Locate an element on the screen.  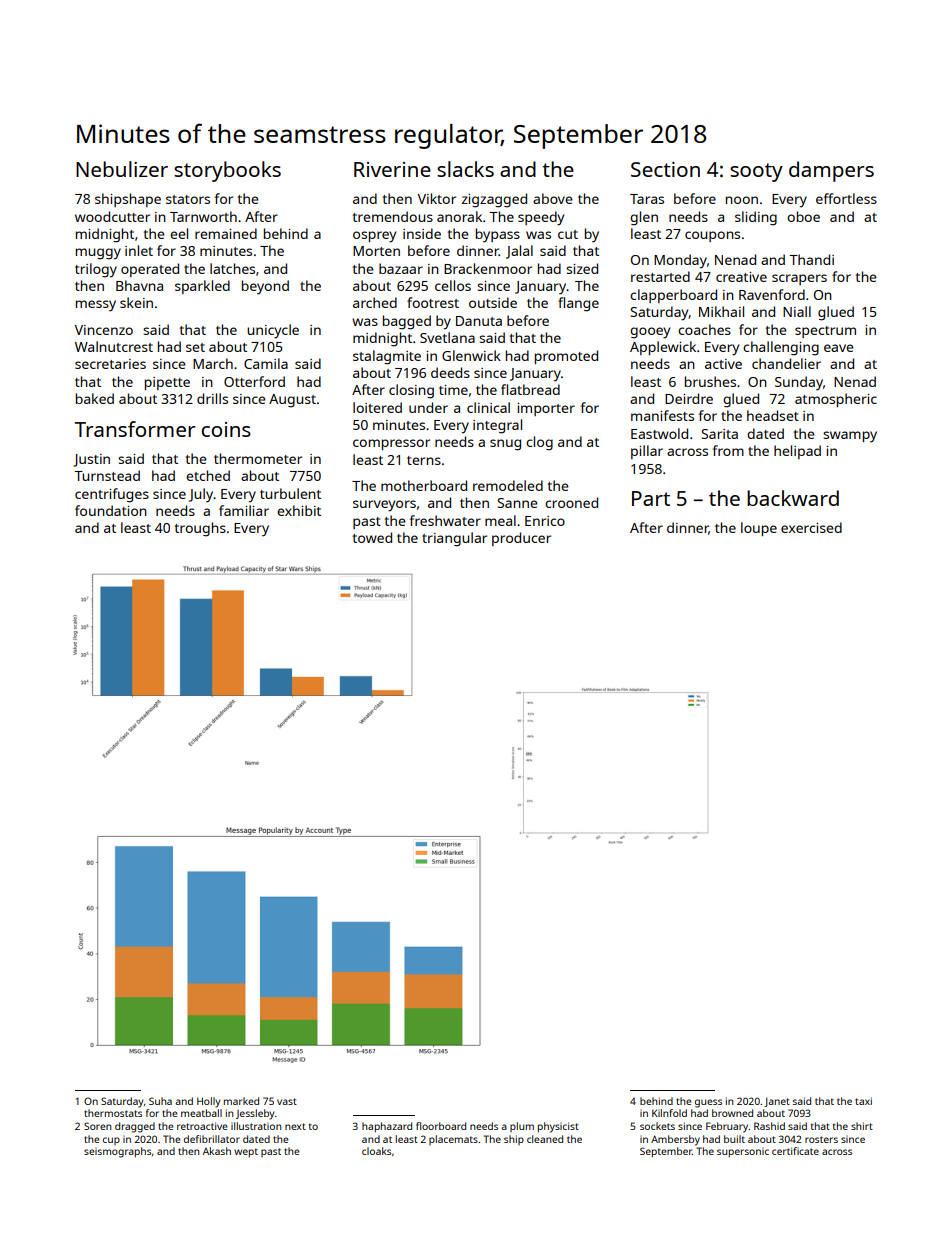
Suha is located at coordinates (160, 1101).
